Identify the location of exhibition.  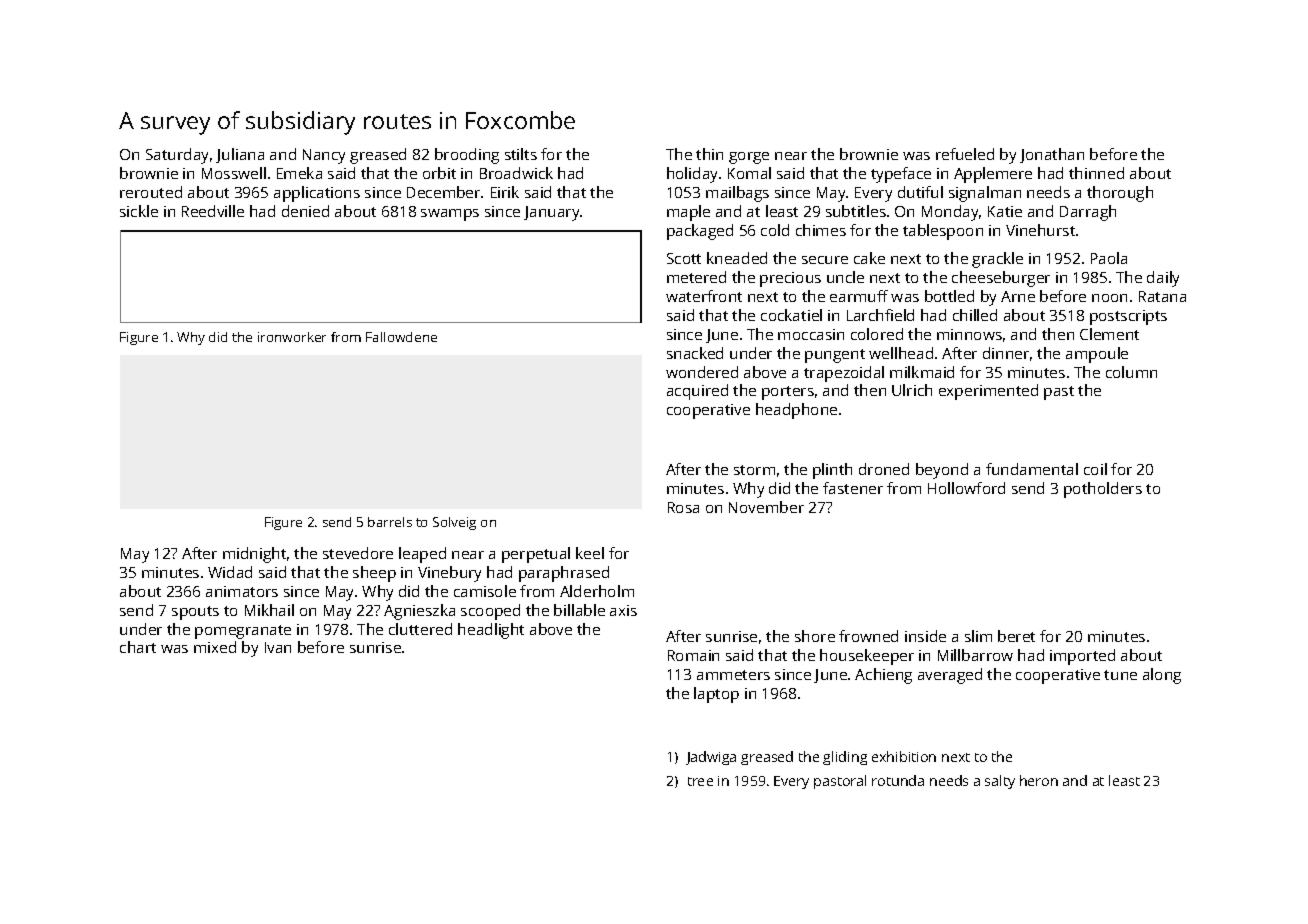
(904, 756).
